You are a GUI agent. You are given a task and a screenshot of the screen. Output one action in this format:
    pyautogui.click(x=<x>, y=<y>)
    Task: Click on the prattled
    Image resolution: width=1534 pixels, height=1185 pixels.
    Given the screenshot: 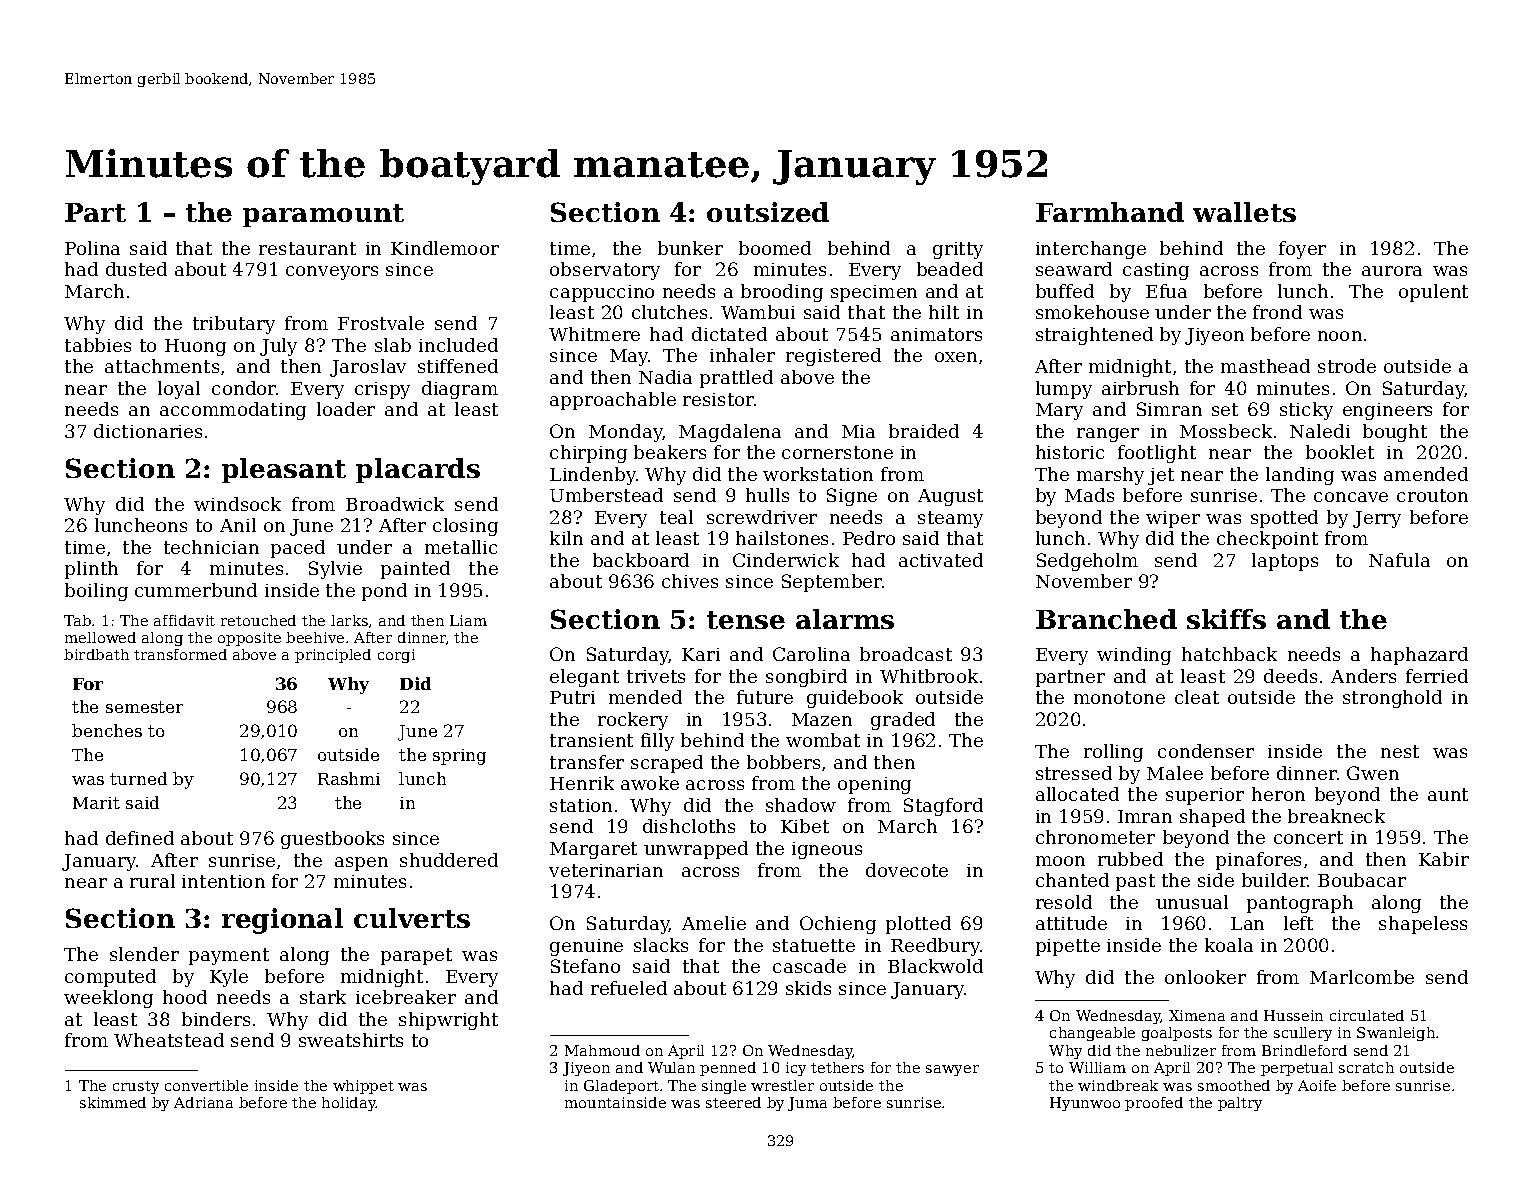 What is the action you would take?
    pyautogui.click(x=736, y=379)
